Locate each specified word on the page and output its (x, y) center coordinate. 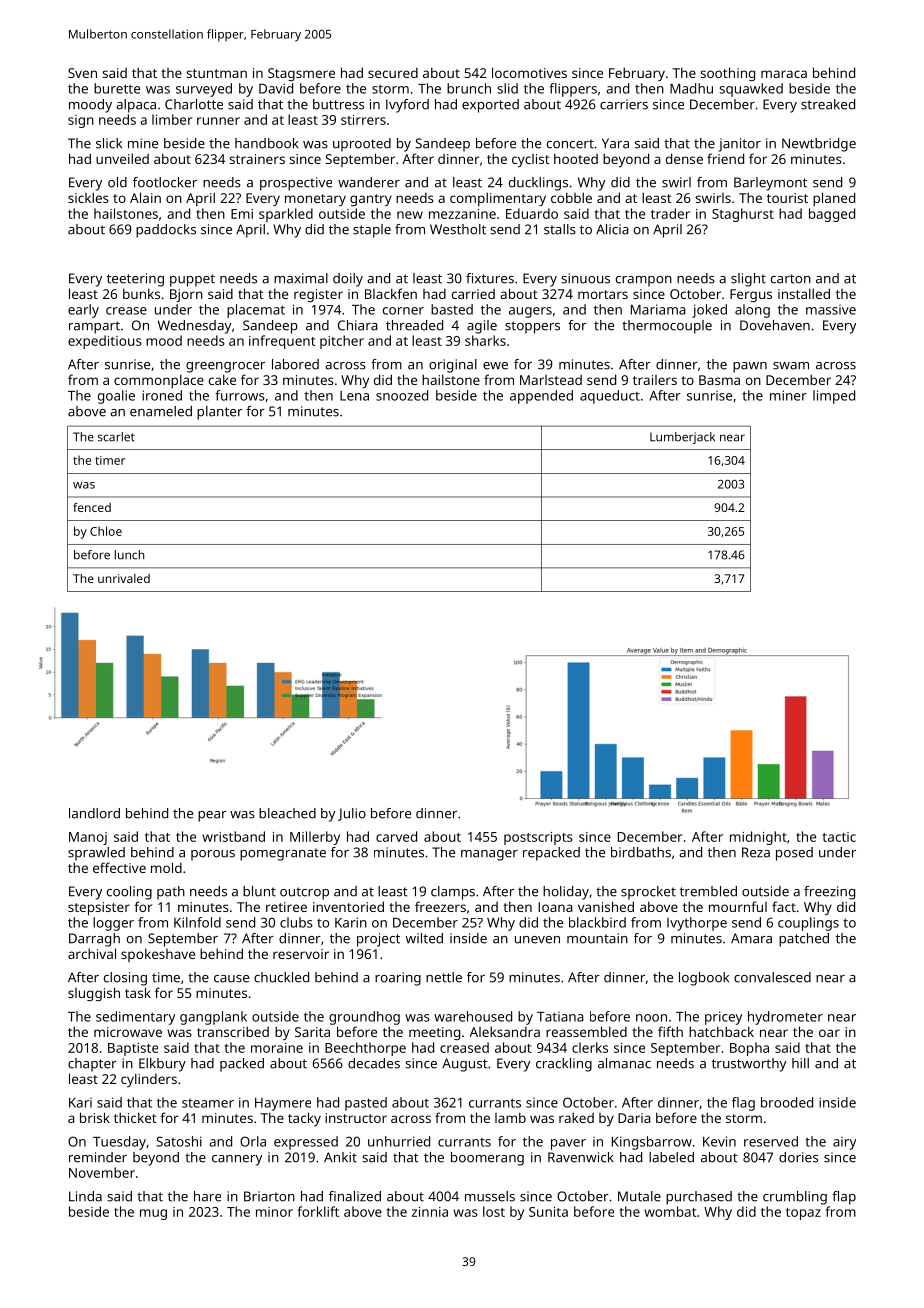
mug (153, 1214)
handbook (267, 143)
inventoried (348, 906)
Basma (719, 380)
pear (212, 816)
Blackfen (391, 293)
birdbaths (641, 852)
